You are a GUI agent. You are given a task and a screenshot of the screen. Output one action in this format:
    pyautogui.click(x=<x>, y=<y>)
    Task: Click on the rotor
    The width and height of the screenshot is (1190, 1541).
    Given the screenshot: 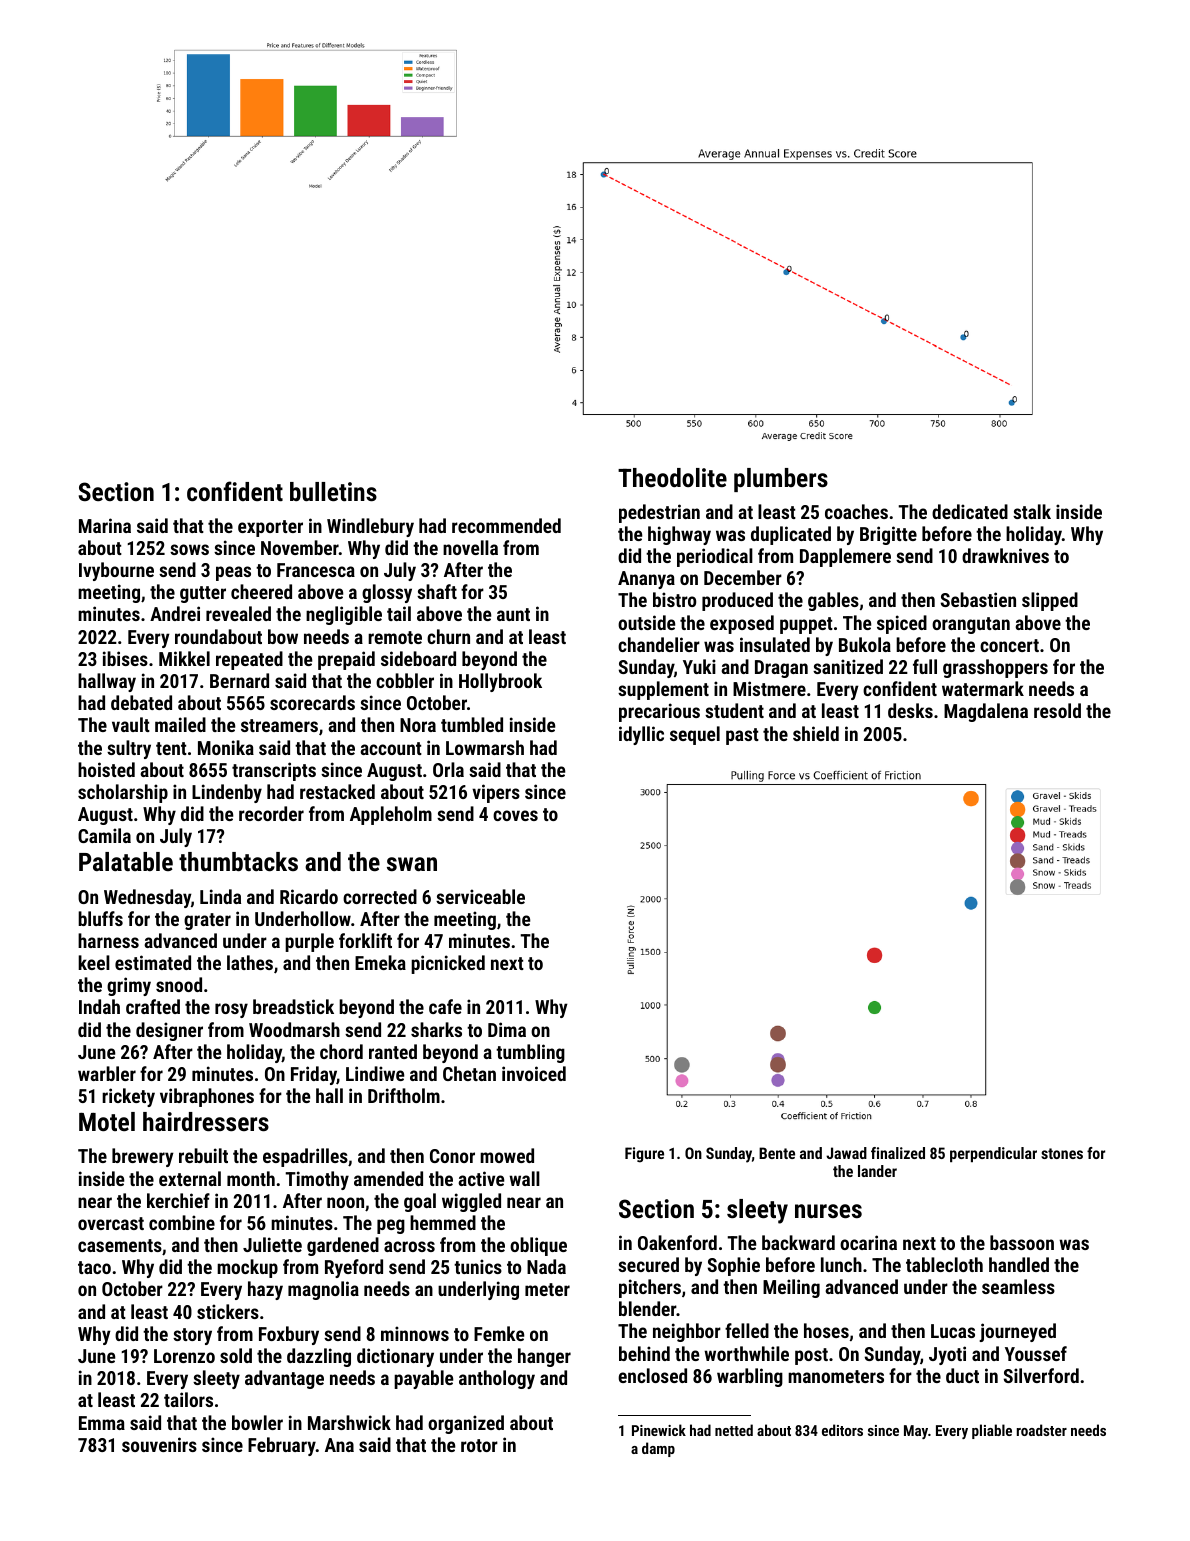 What is the action you would take?
    pyautogui.click(x=479, y=1445)
